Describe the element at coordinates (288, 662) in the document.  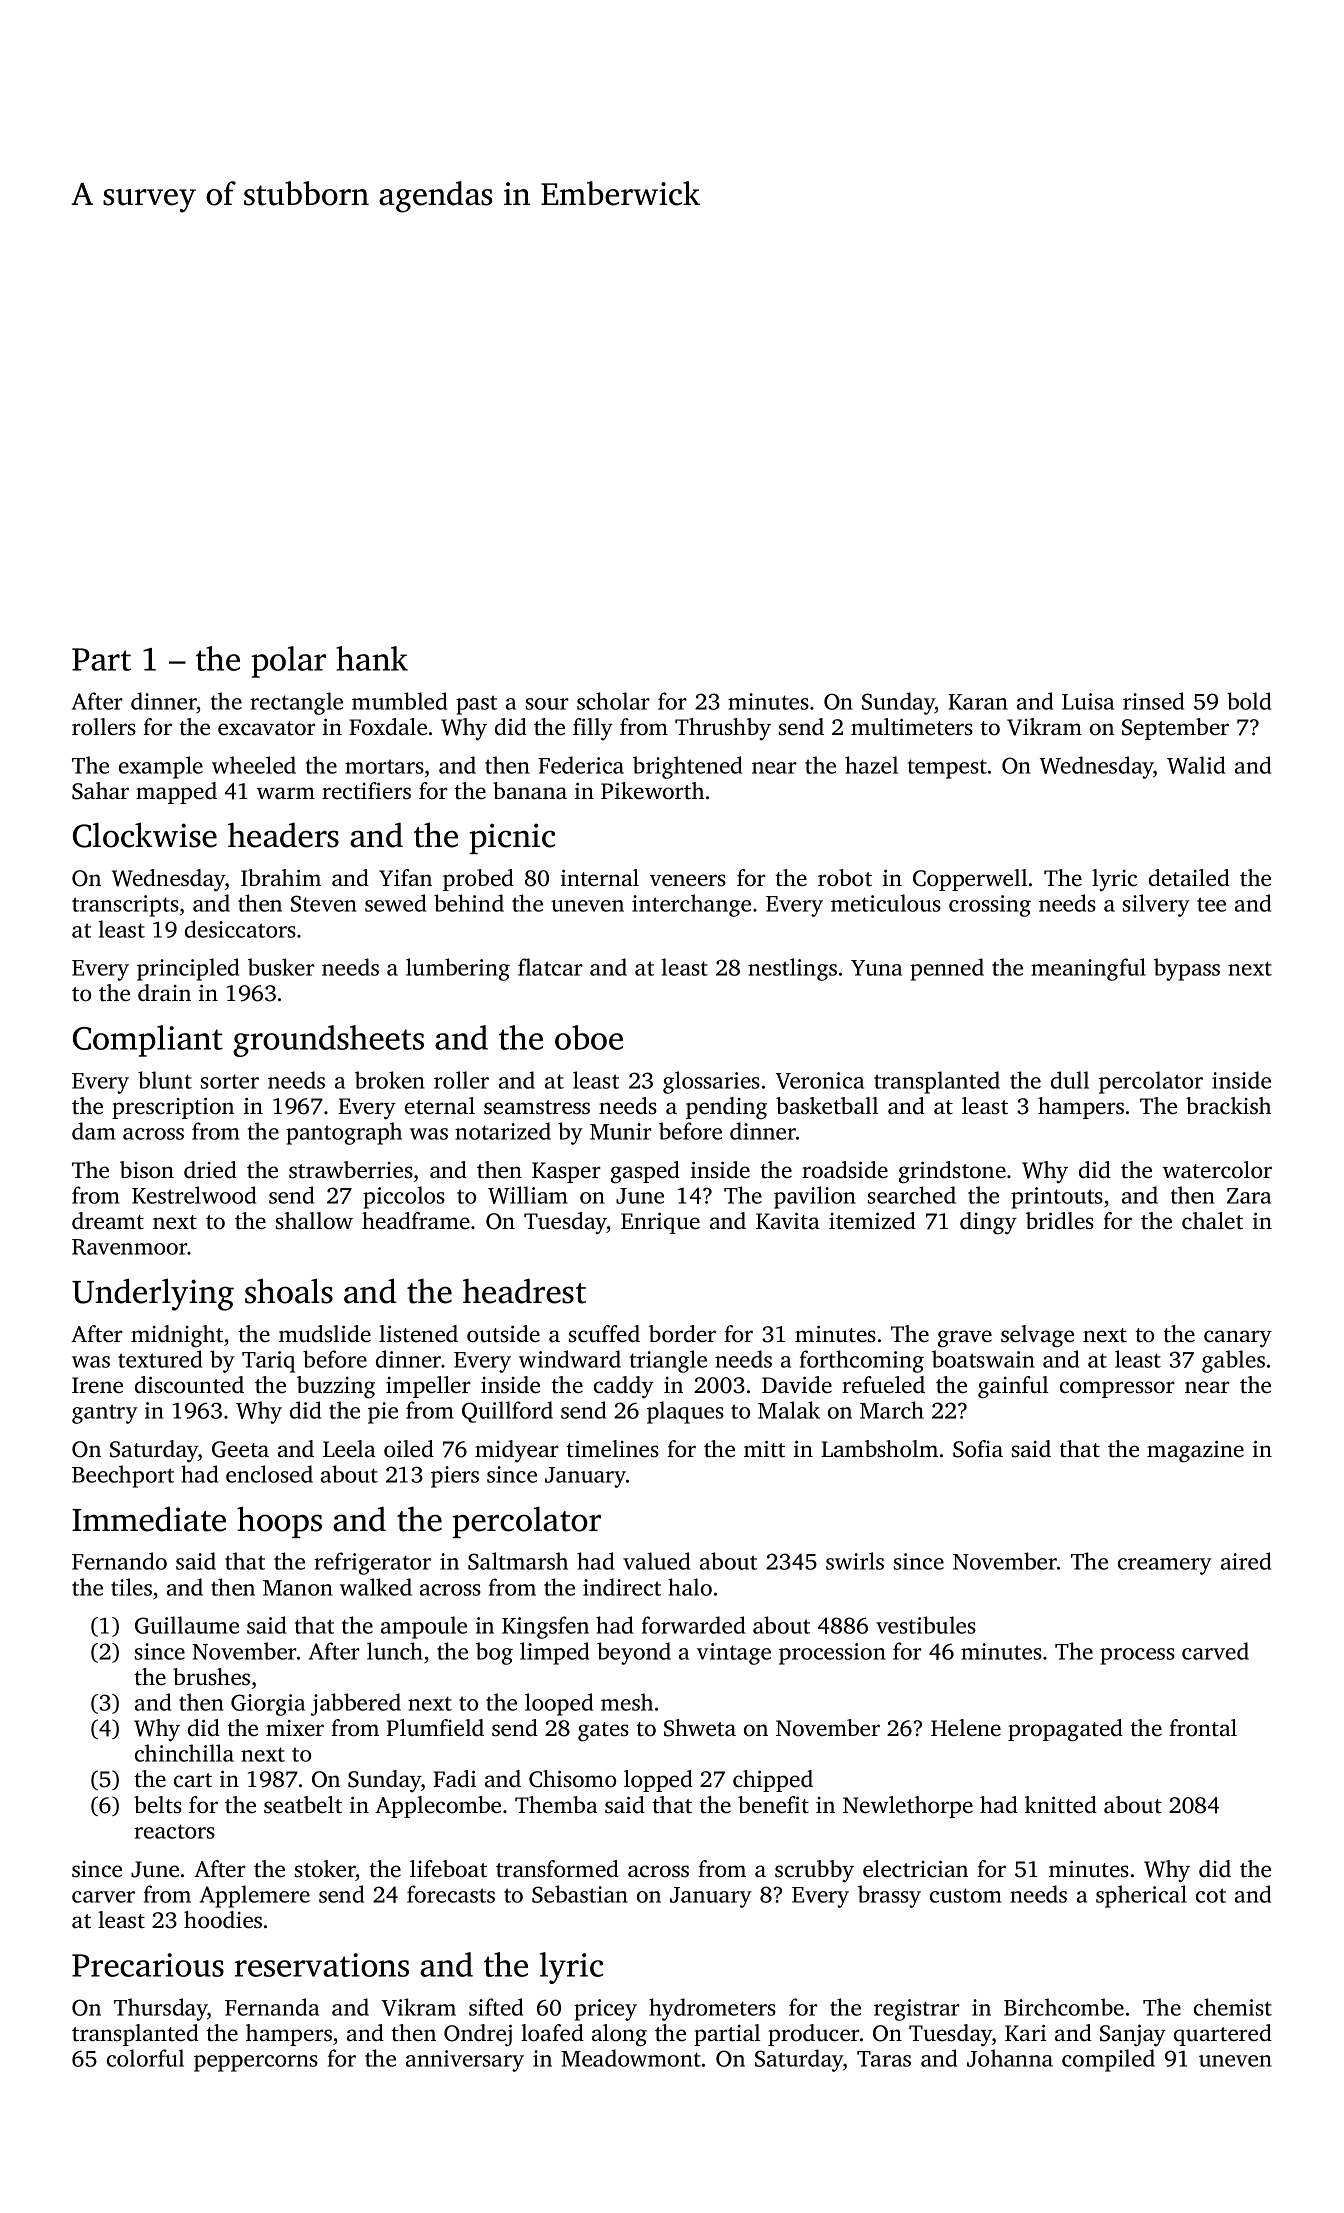
I see `polar` at that location.
